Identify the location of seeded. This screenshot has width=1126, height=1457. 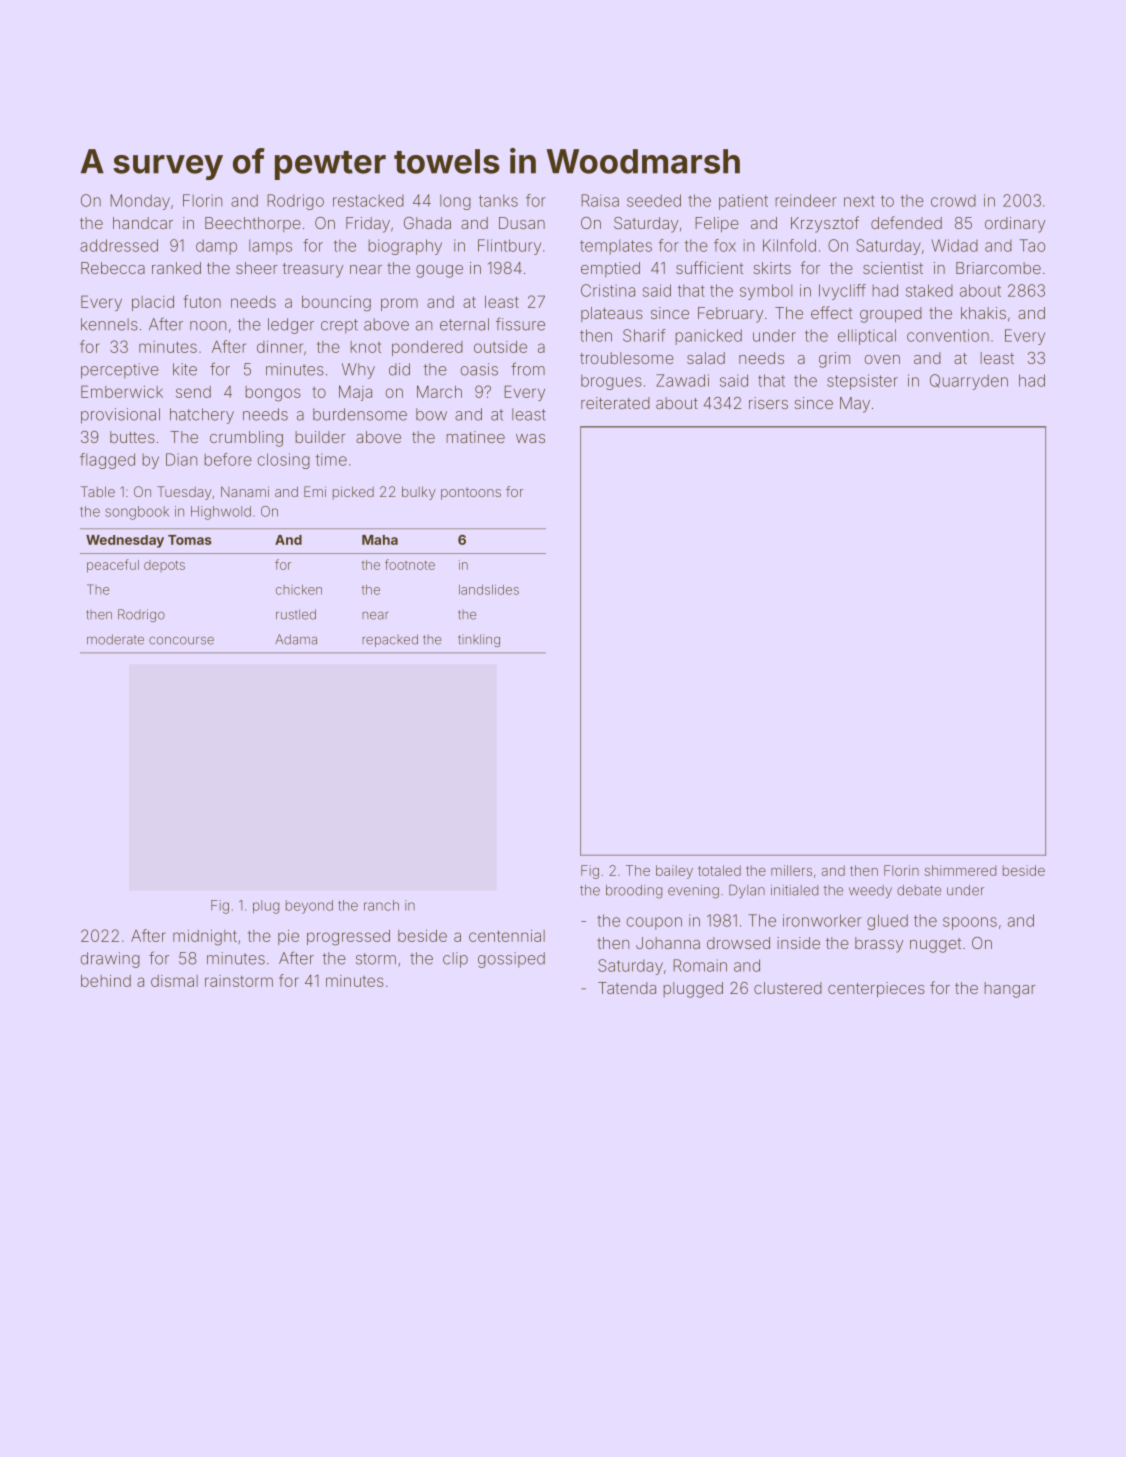
(654, 200).
